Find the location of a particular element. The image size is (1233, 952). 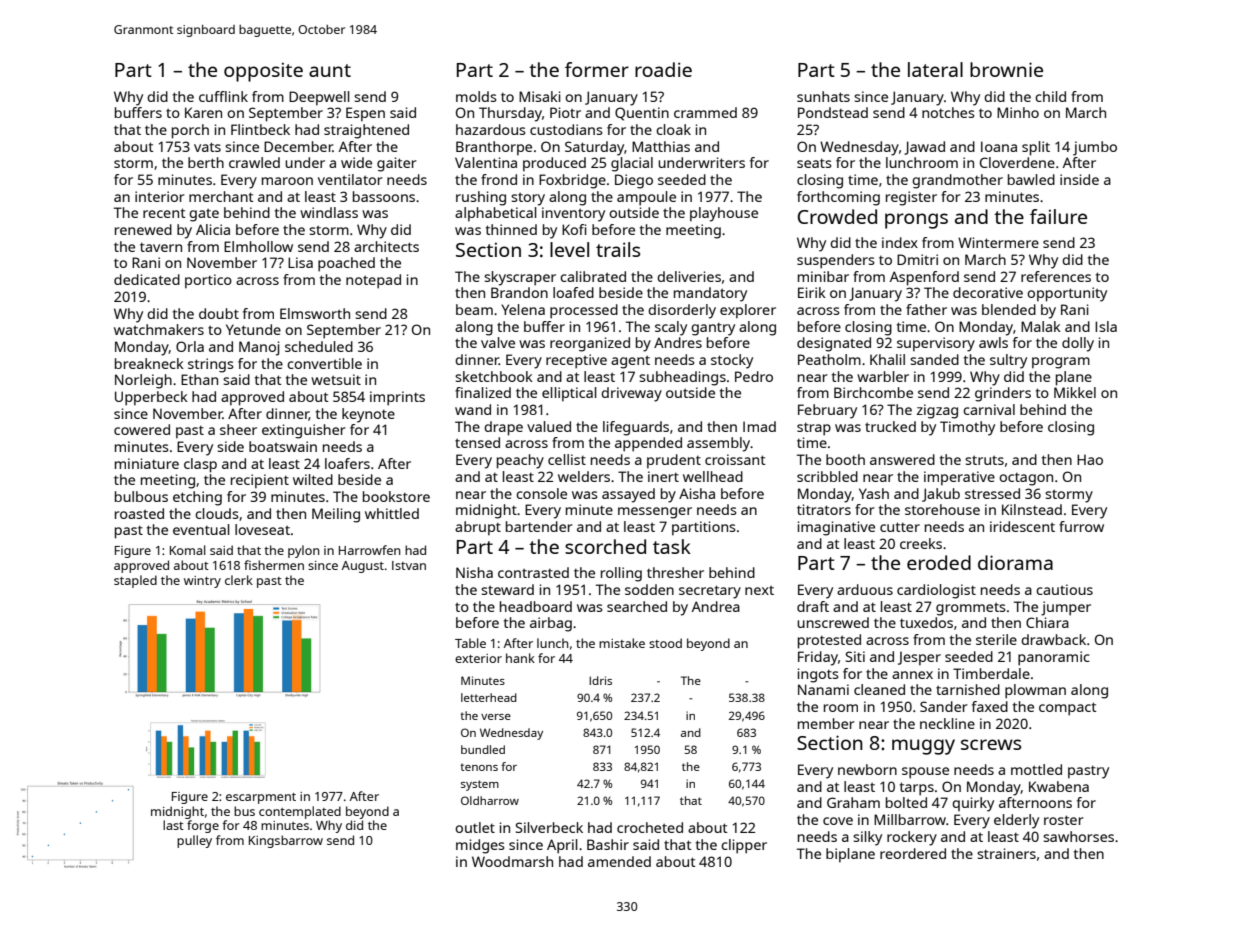

crammed is located at coordinates (705, 112).
